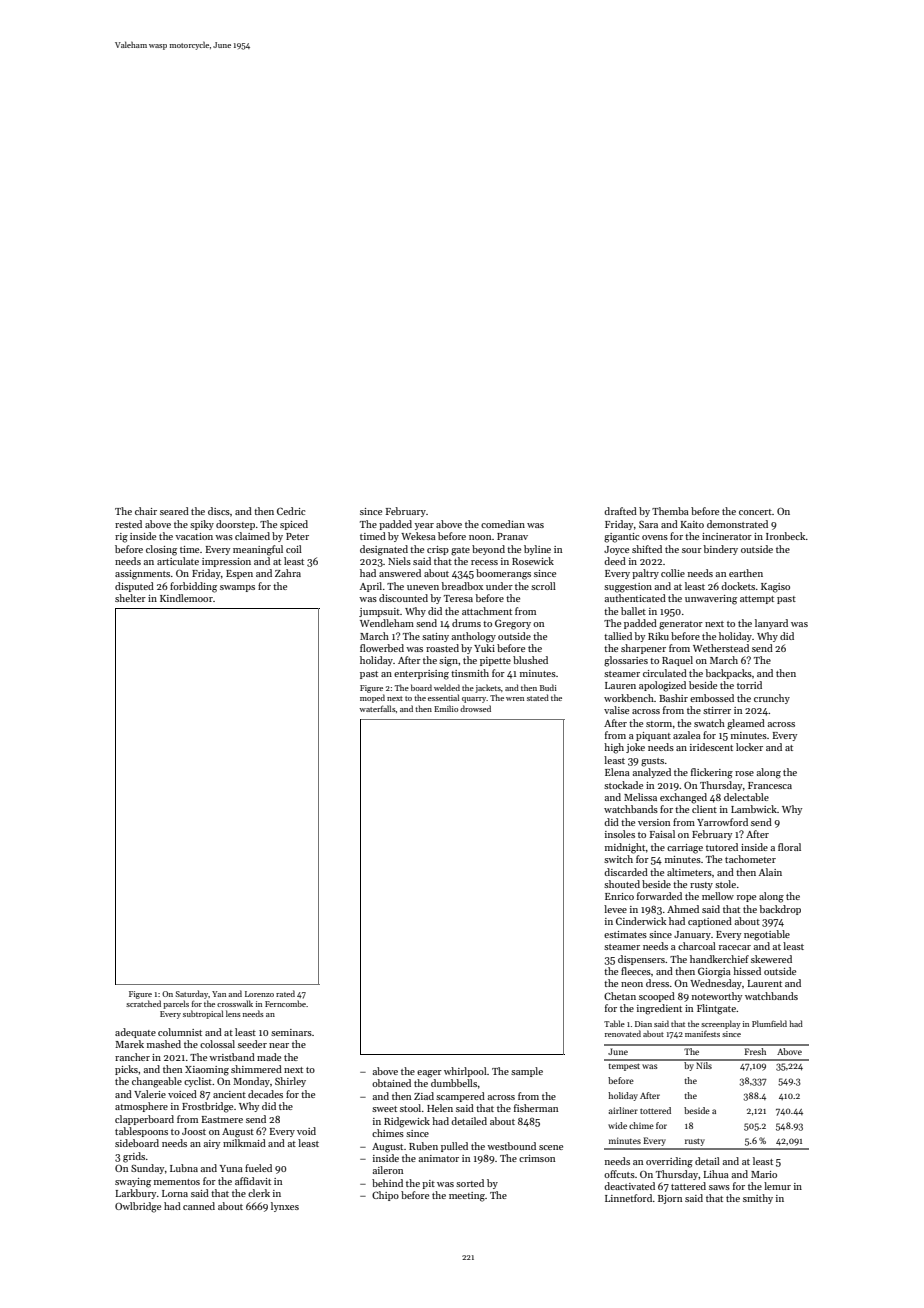  Describe the element at coordinates (758, 1199) in the screenshot. I see `smithy` at that location.
